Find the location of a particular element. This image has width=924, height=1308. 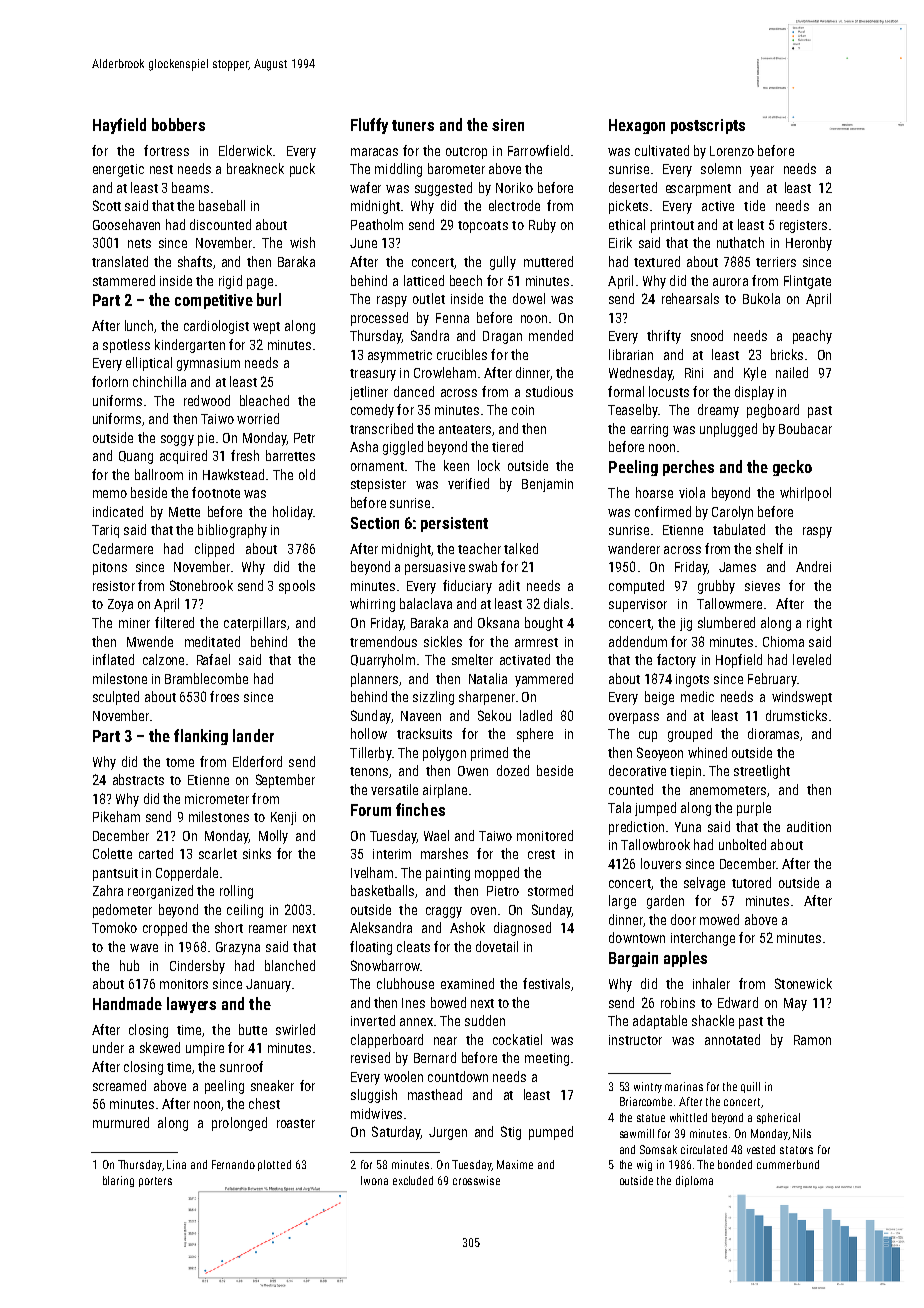

Bramblecombe is located at coordinates (206, 678).
